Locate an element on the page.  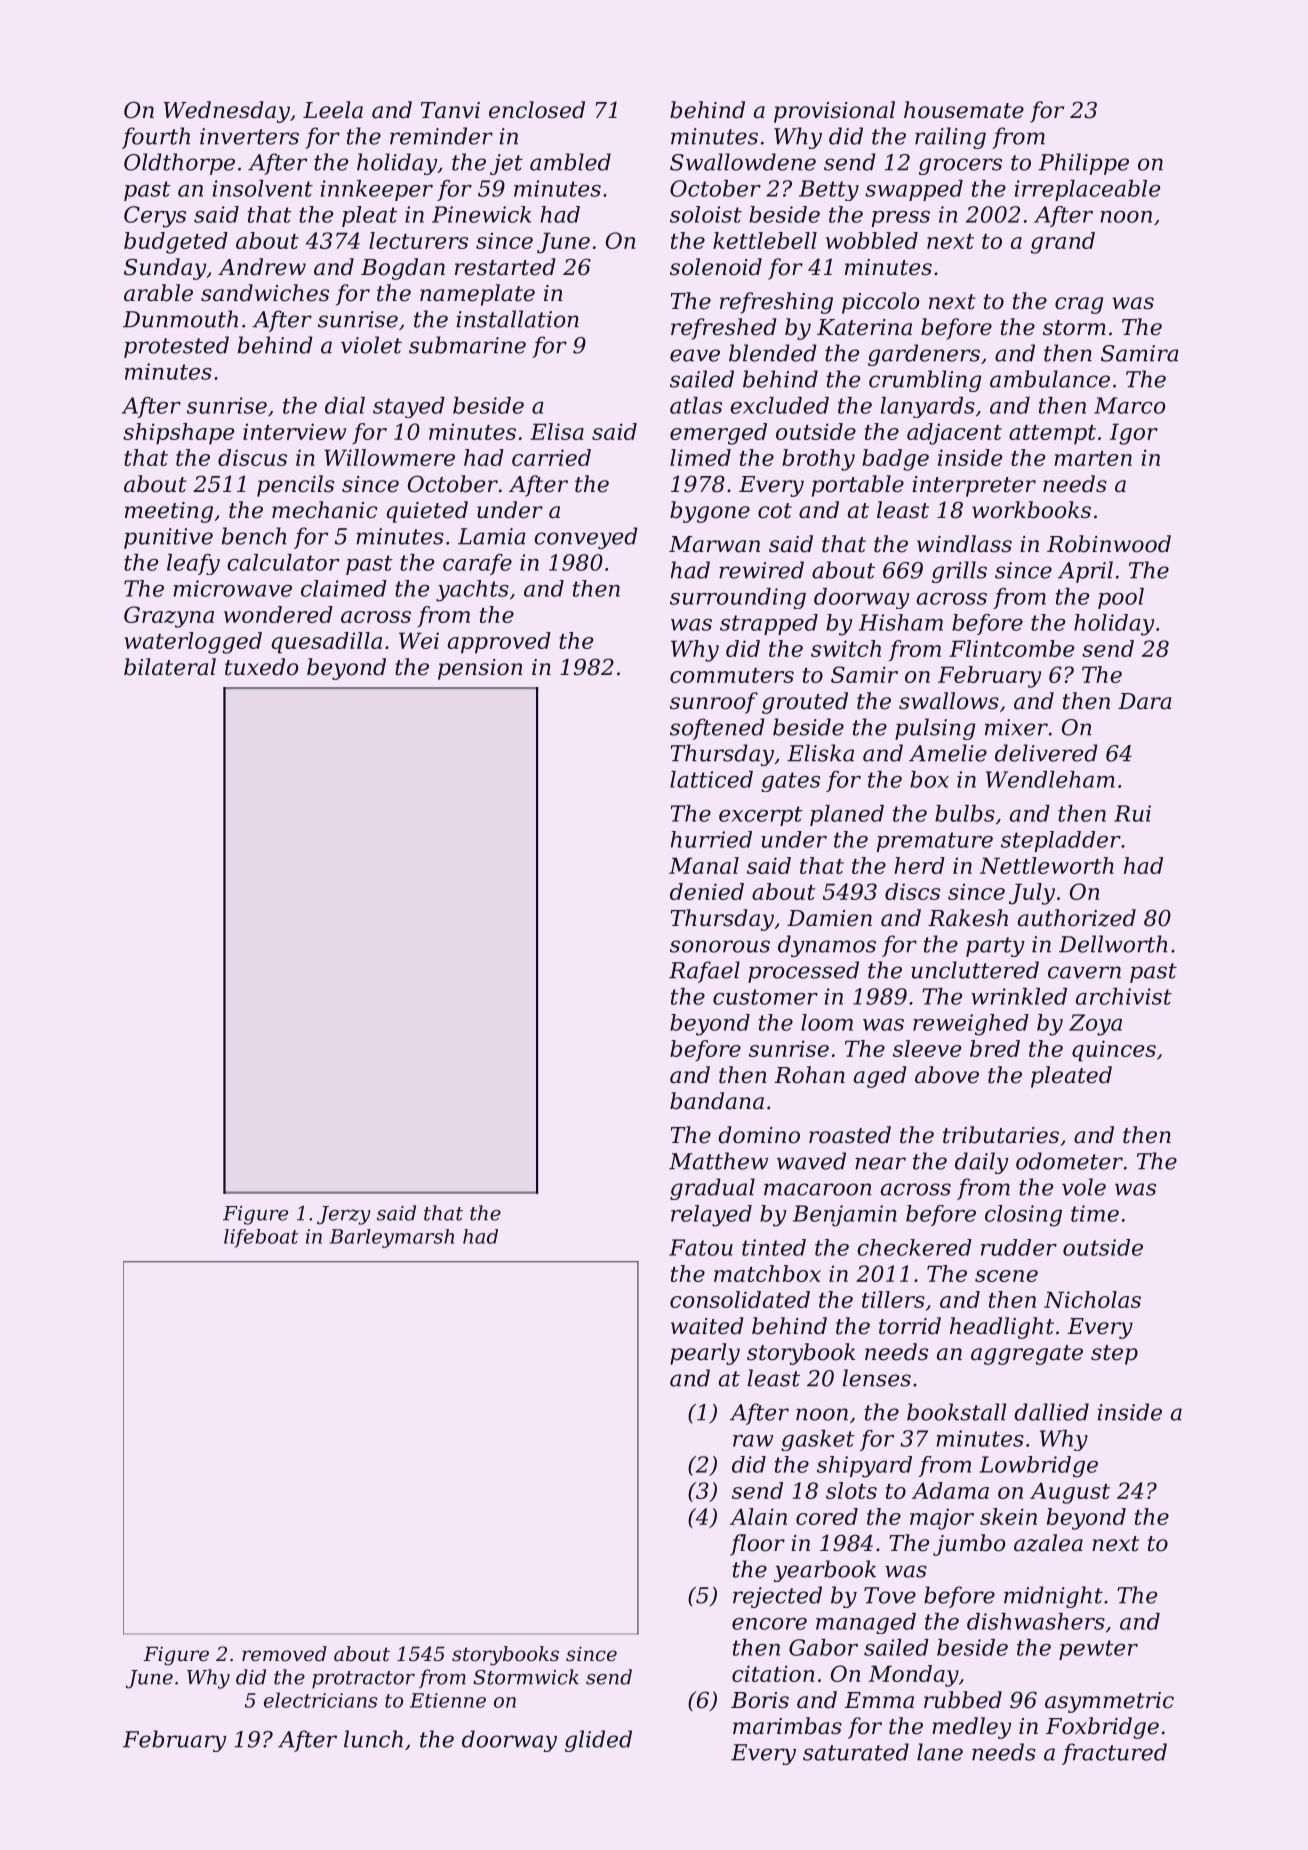
stayed is located at coordinates (409, 407).
